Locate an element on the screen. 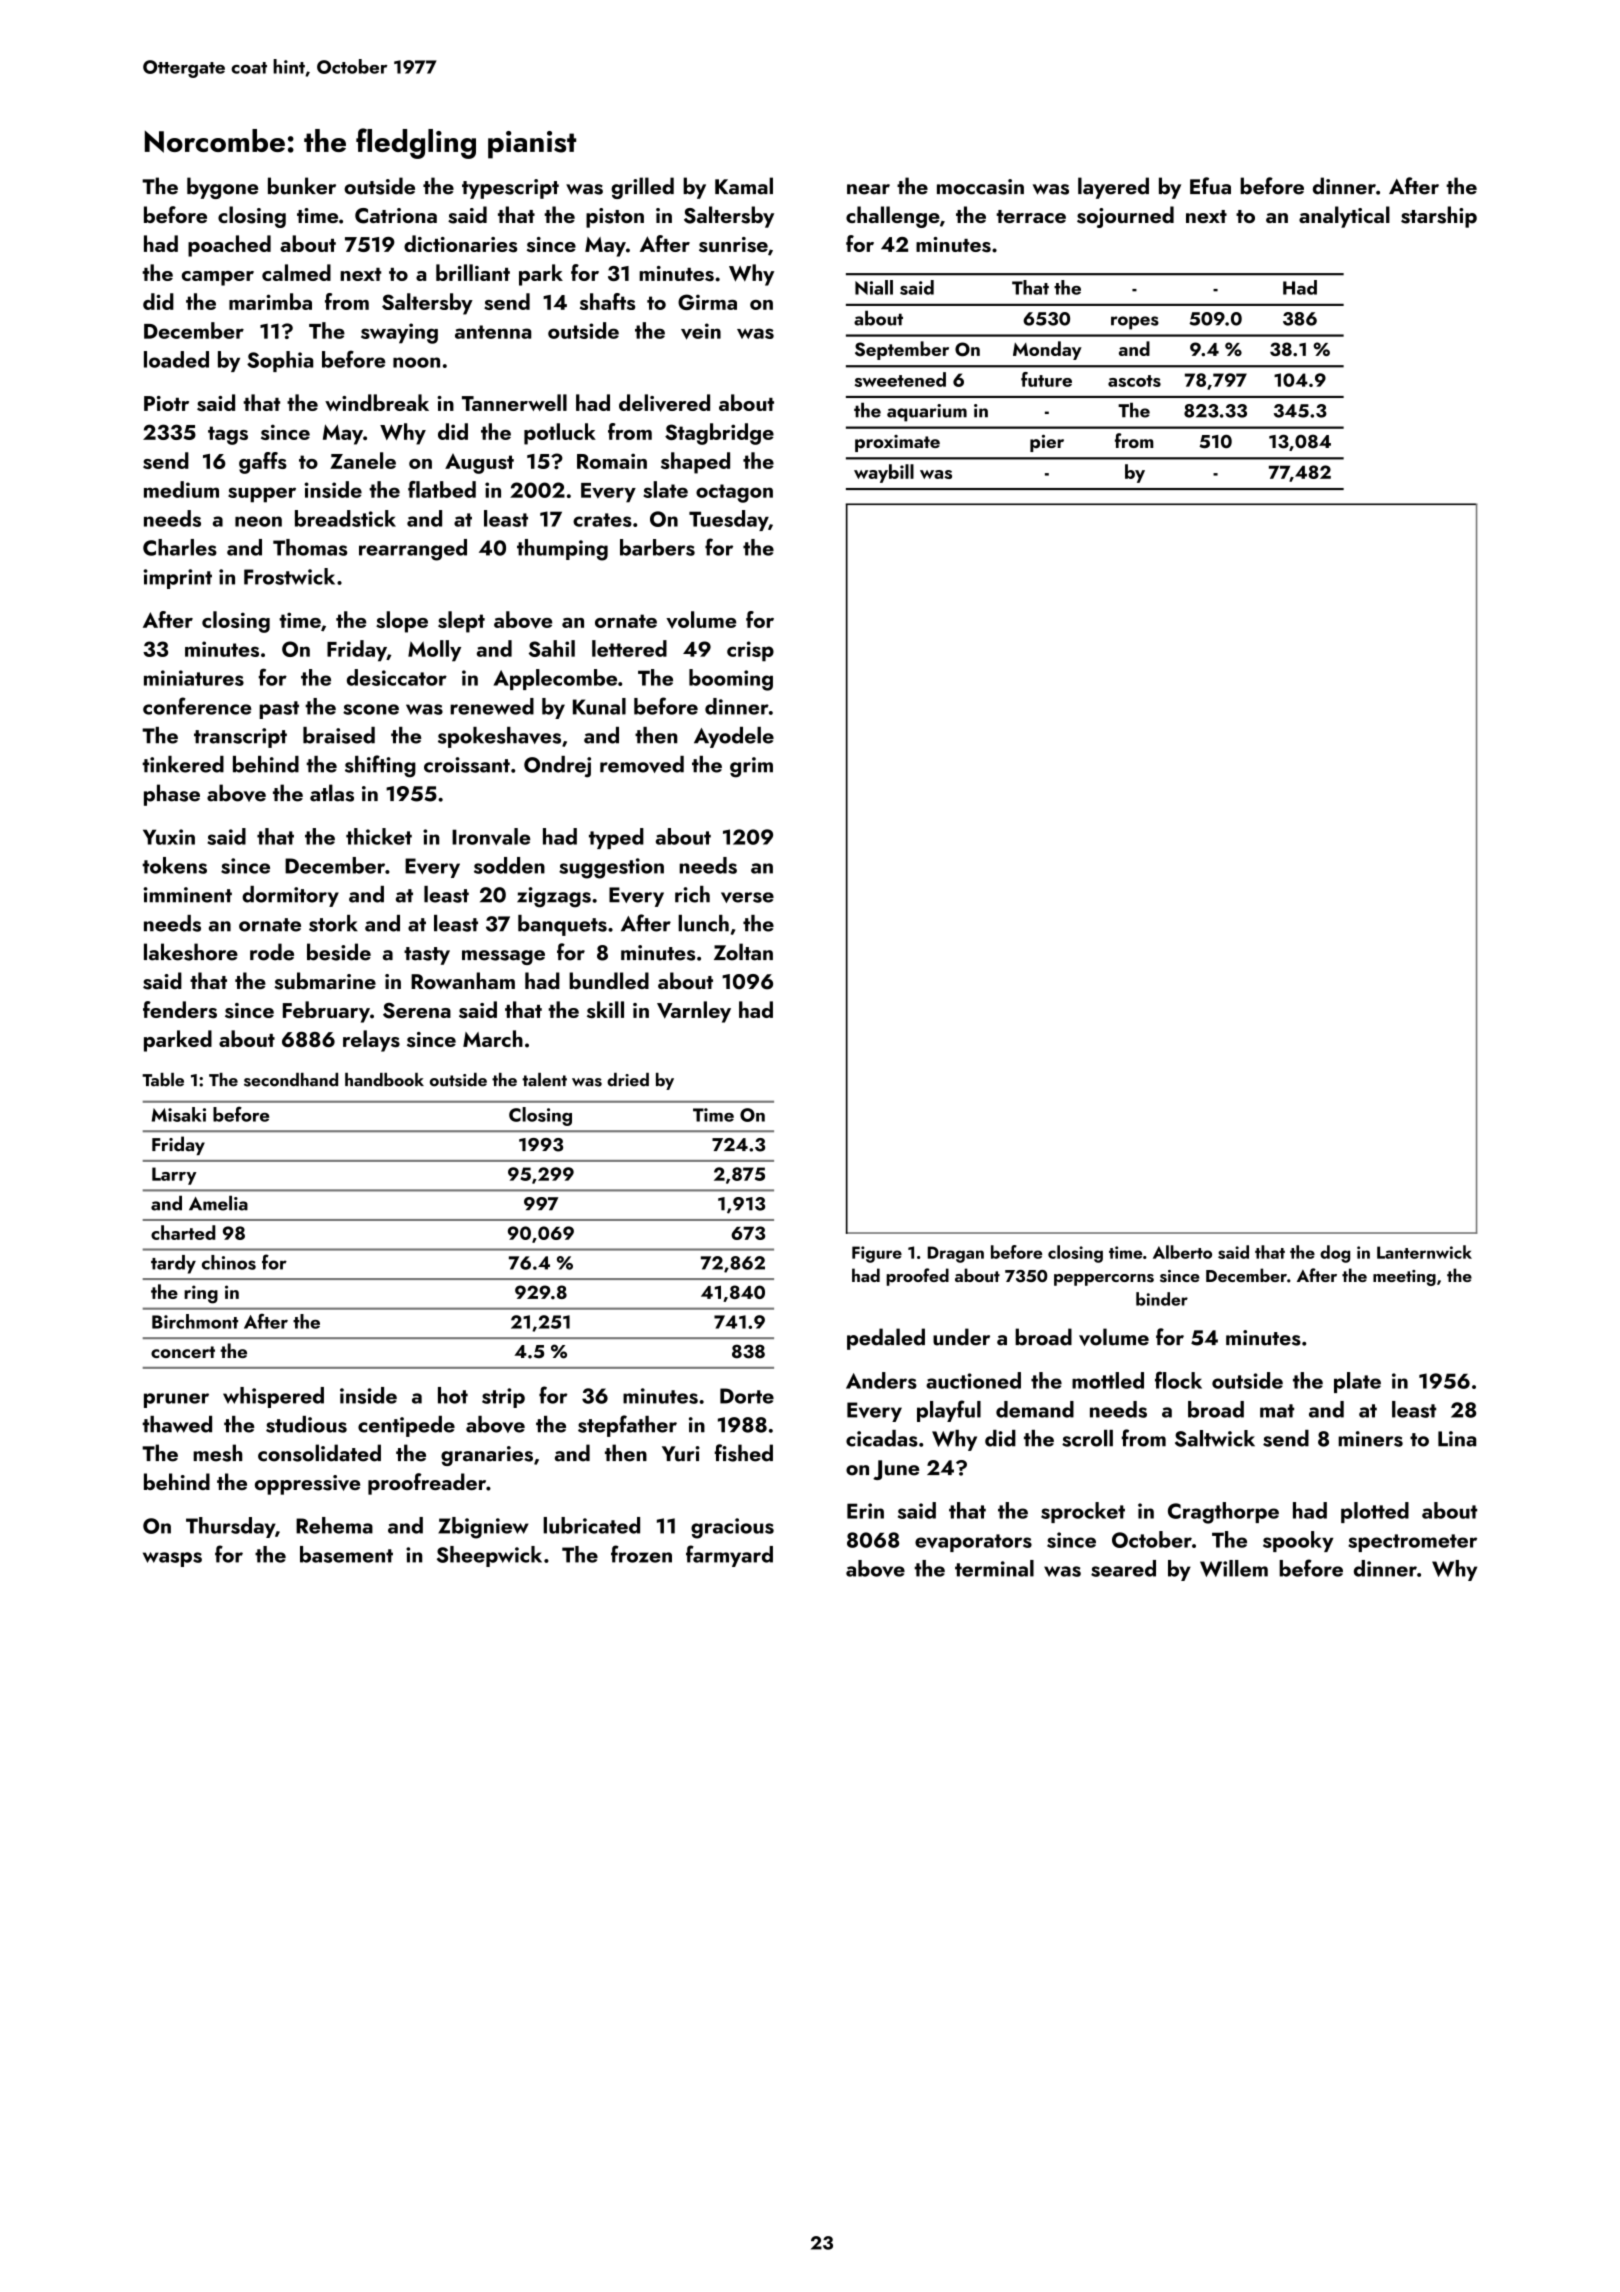 This screenshot has width=1620, height=2292. crisp is located at coordinates (750, 651).
